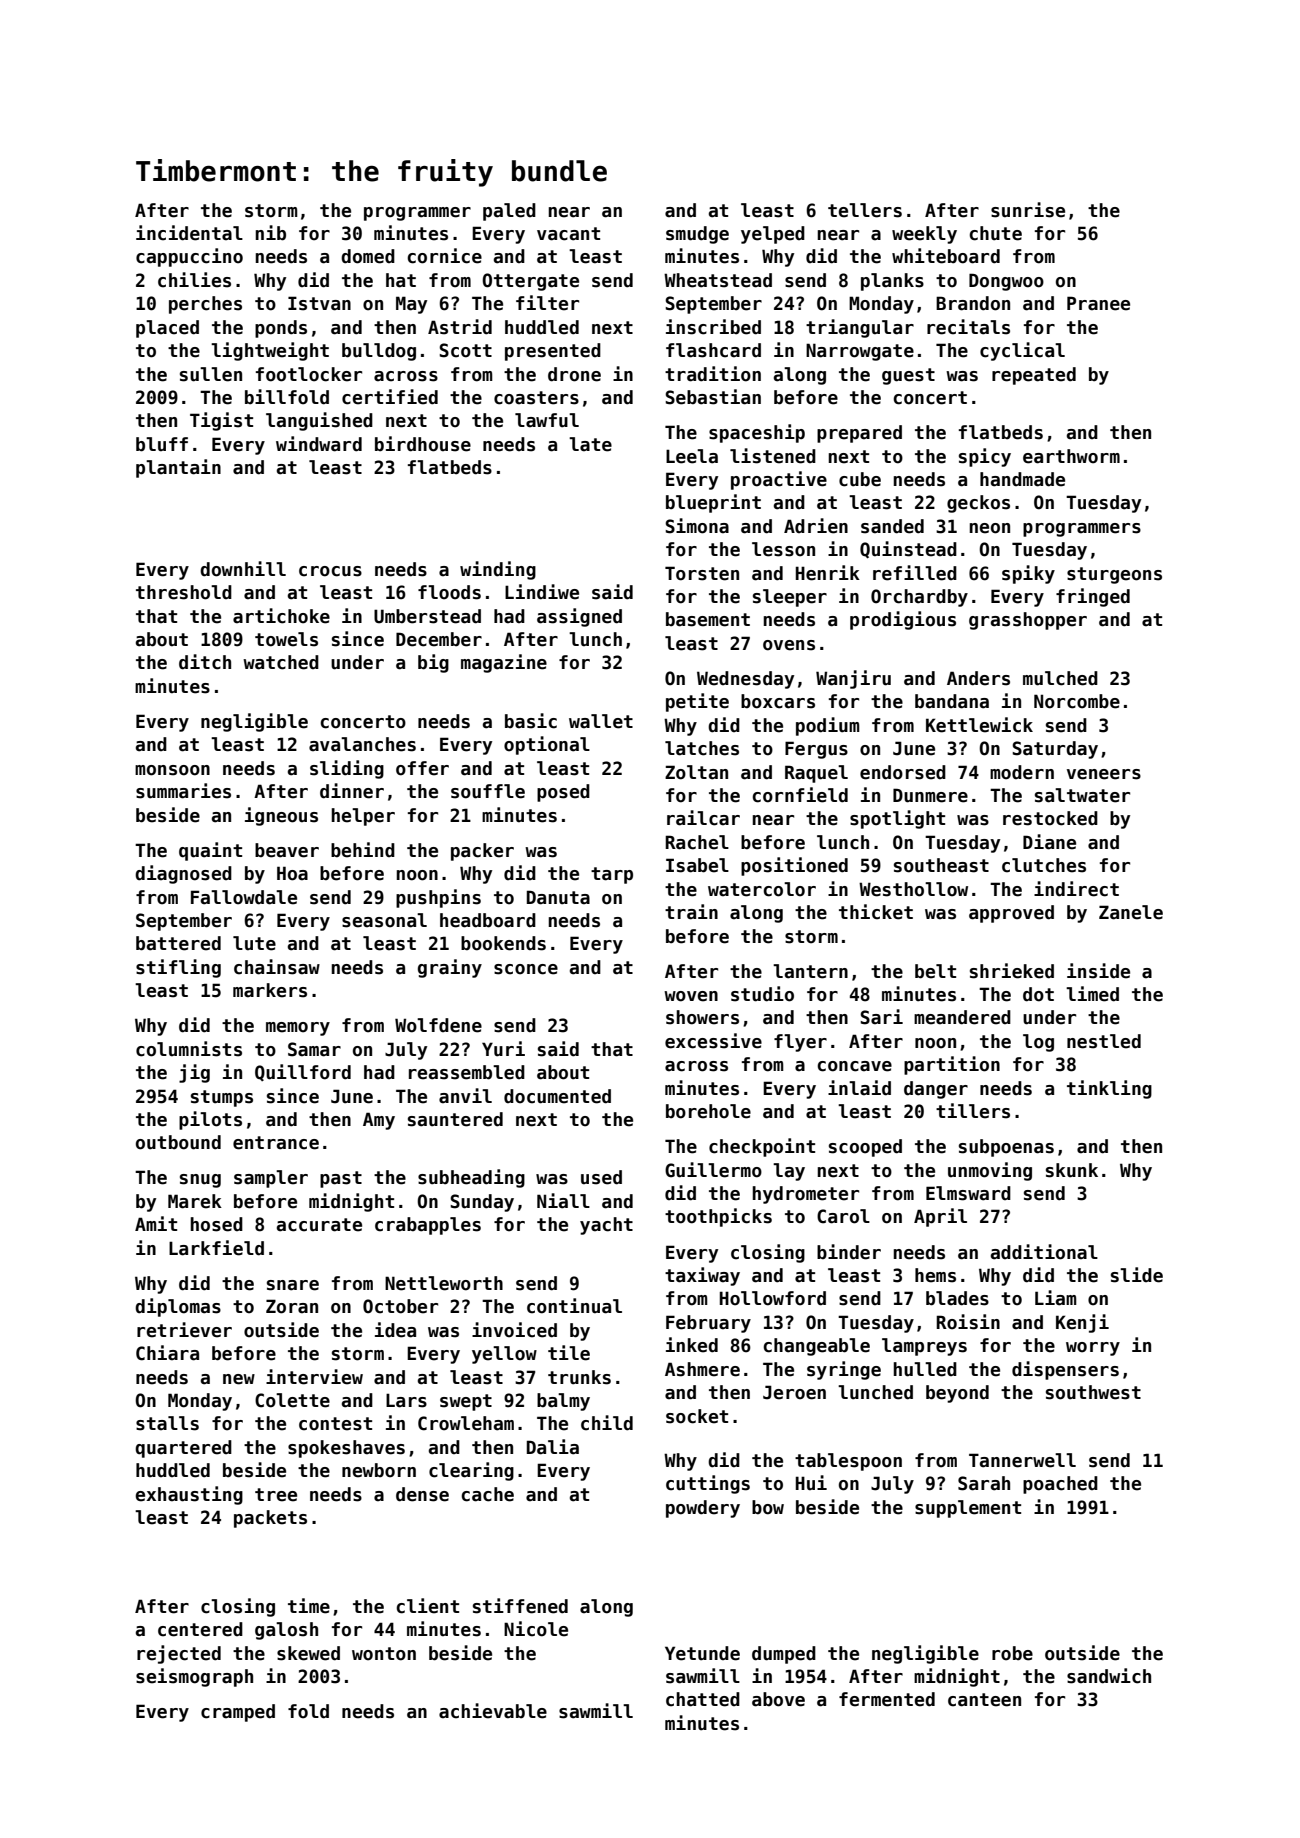 Image resolution: width=1300 pixels, height=1838 pixels. Describe the element at coordinates (379, 1470) in the screenshot. I see `newborn` at that location.
